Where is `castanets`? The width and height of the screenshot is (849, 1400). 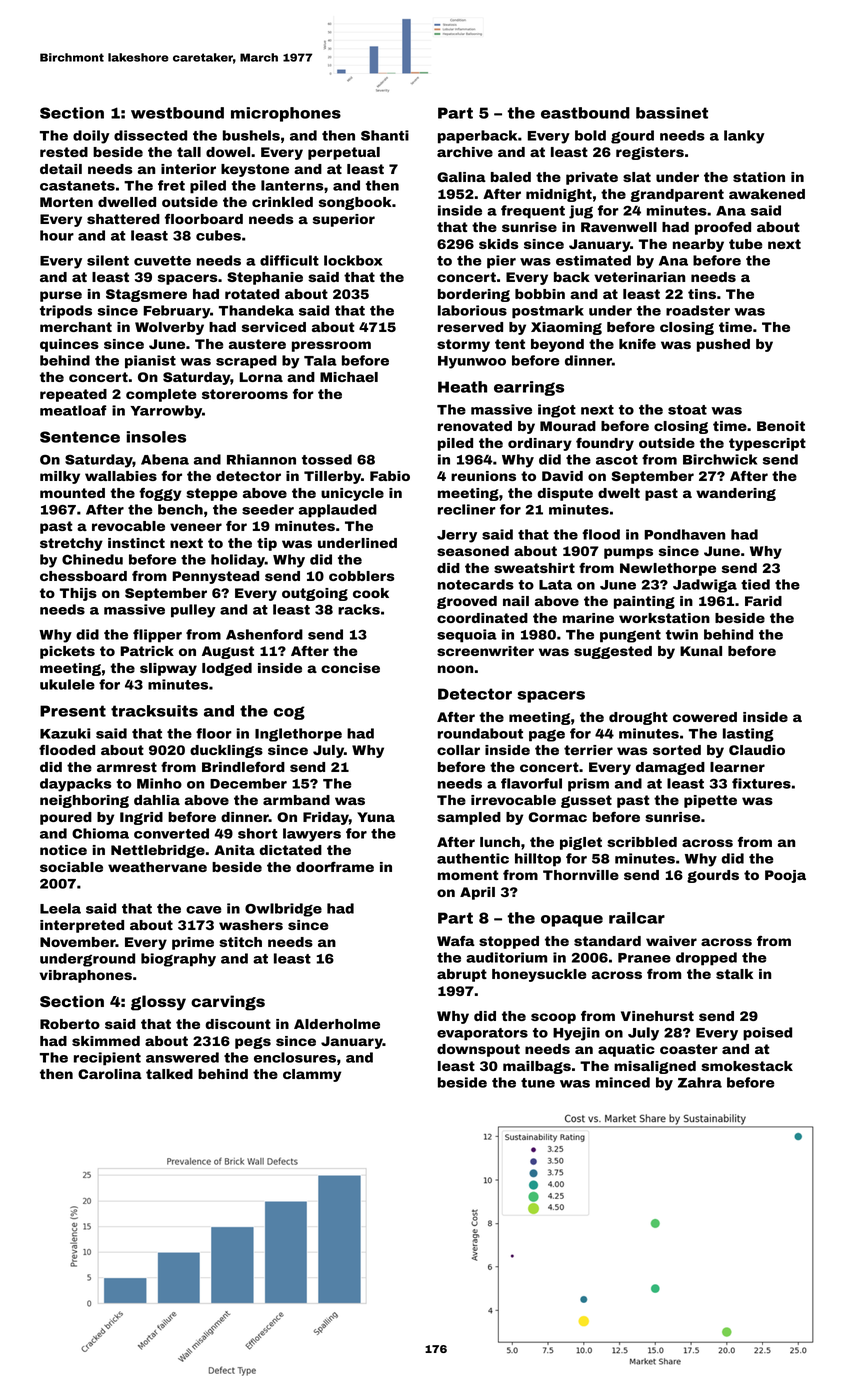
castanets is located at coordinates (77, 186).
